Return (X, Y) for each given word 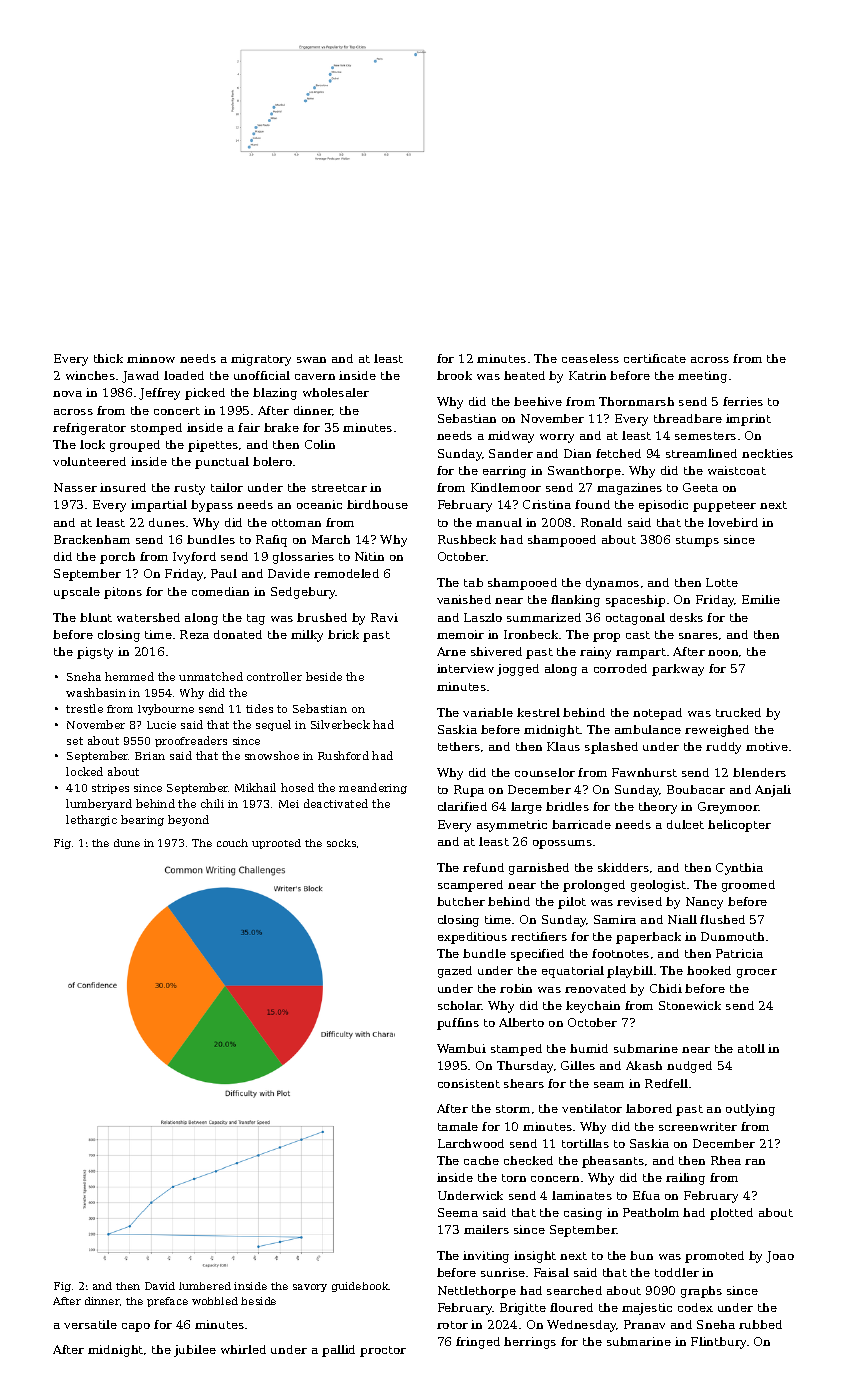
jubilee (195, 1351)
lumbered (205, 1286)
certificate (655, 358)
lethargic (91, 820)
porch (117, 558)
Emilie (761, 599)
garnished (539, 869)
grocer (757, 973)
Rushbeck (467, 539)
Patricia (739, 953)
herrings (530, 1343)
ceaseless (590, 358)
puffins (458, 1024)
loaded (184, 375)
